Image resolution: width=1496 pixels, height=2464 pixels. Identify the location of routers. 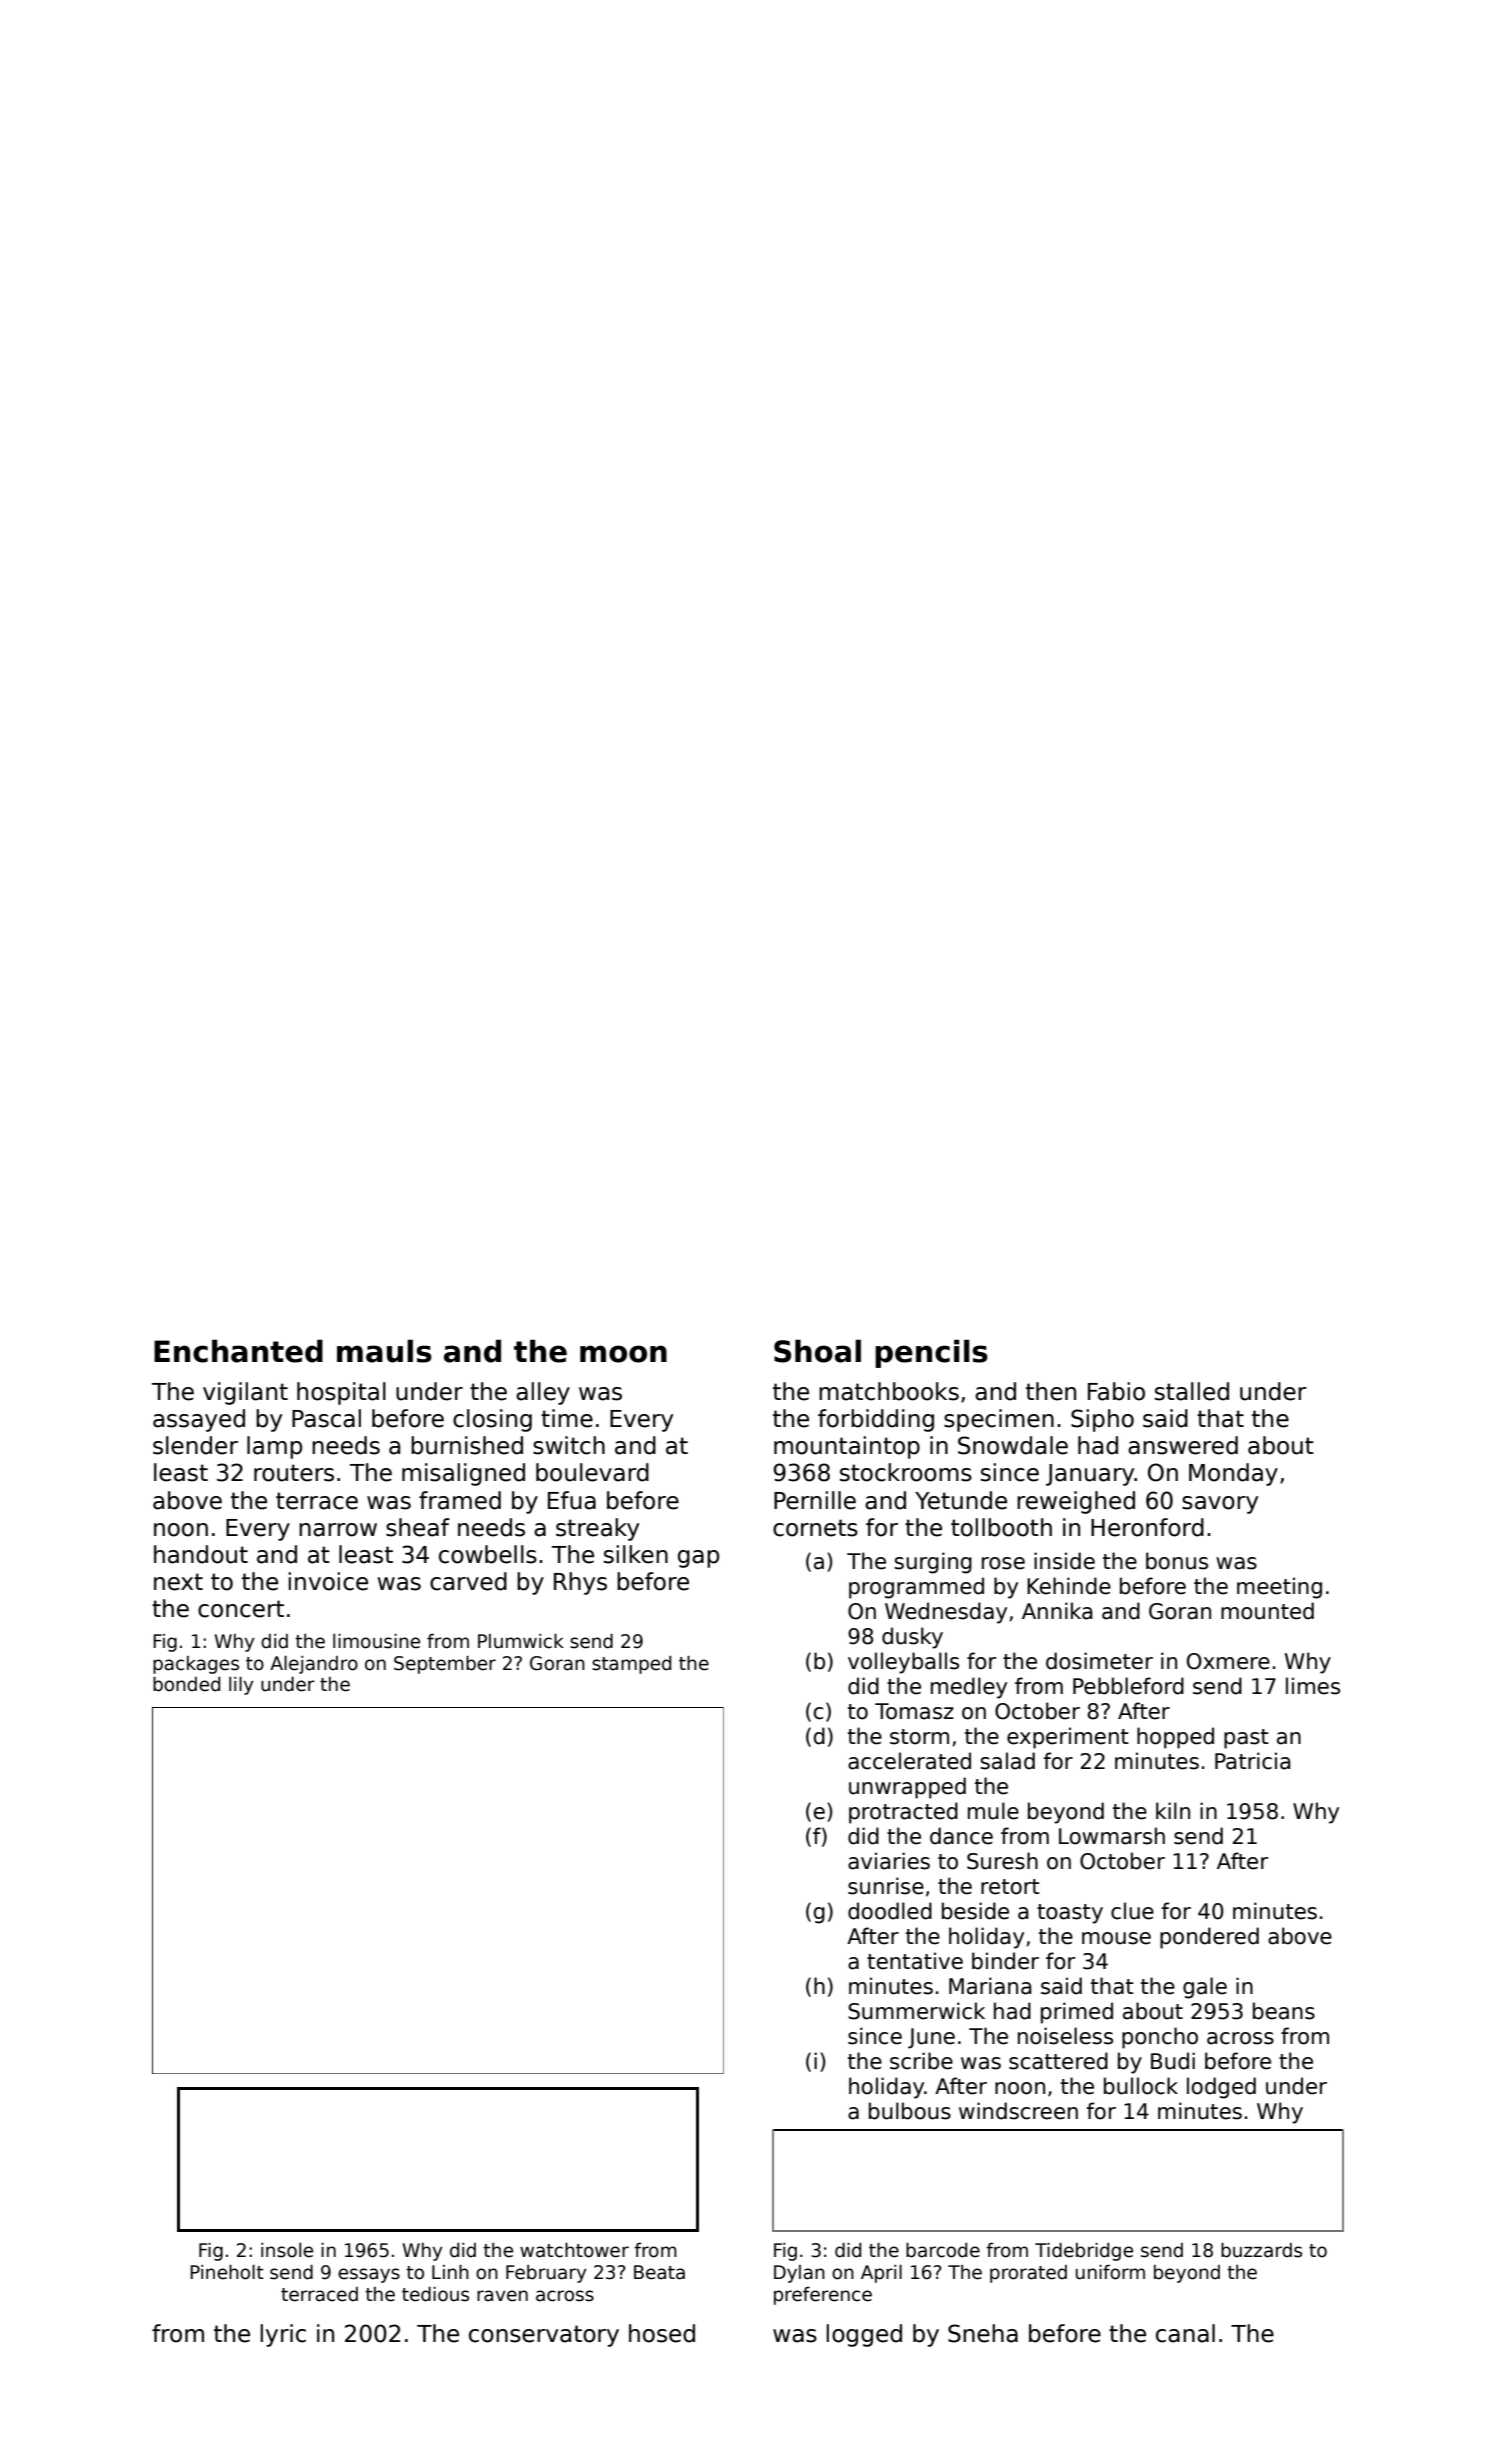
(294, 1473).
